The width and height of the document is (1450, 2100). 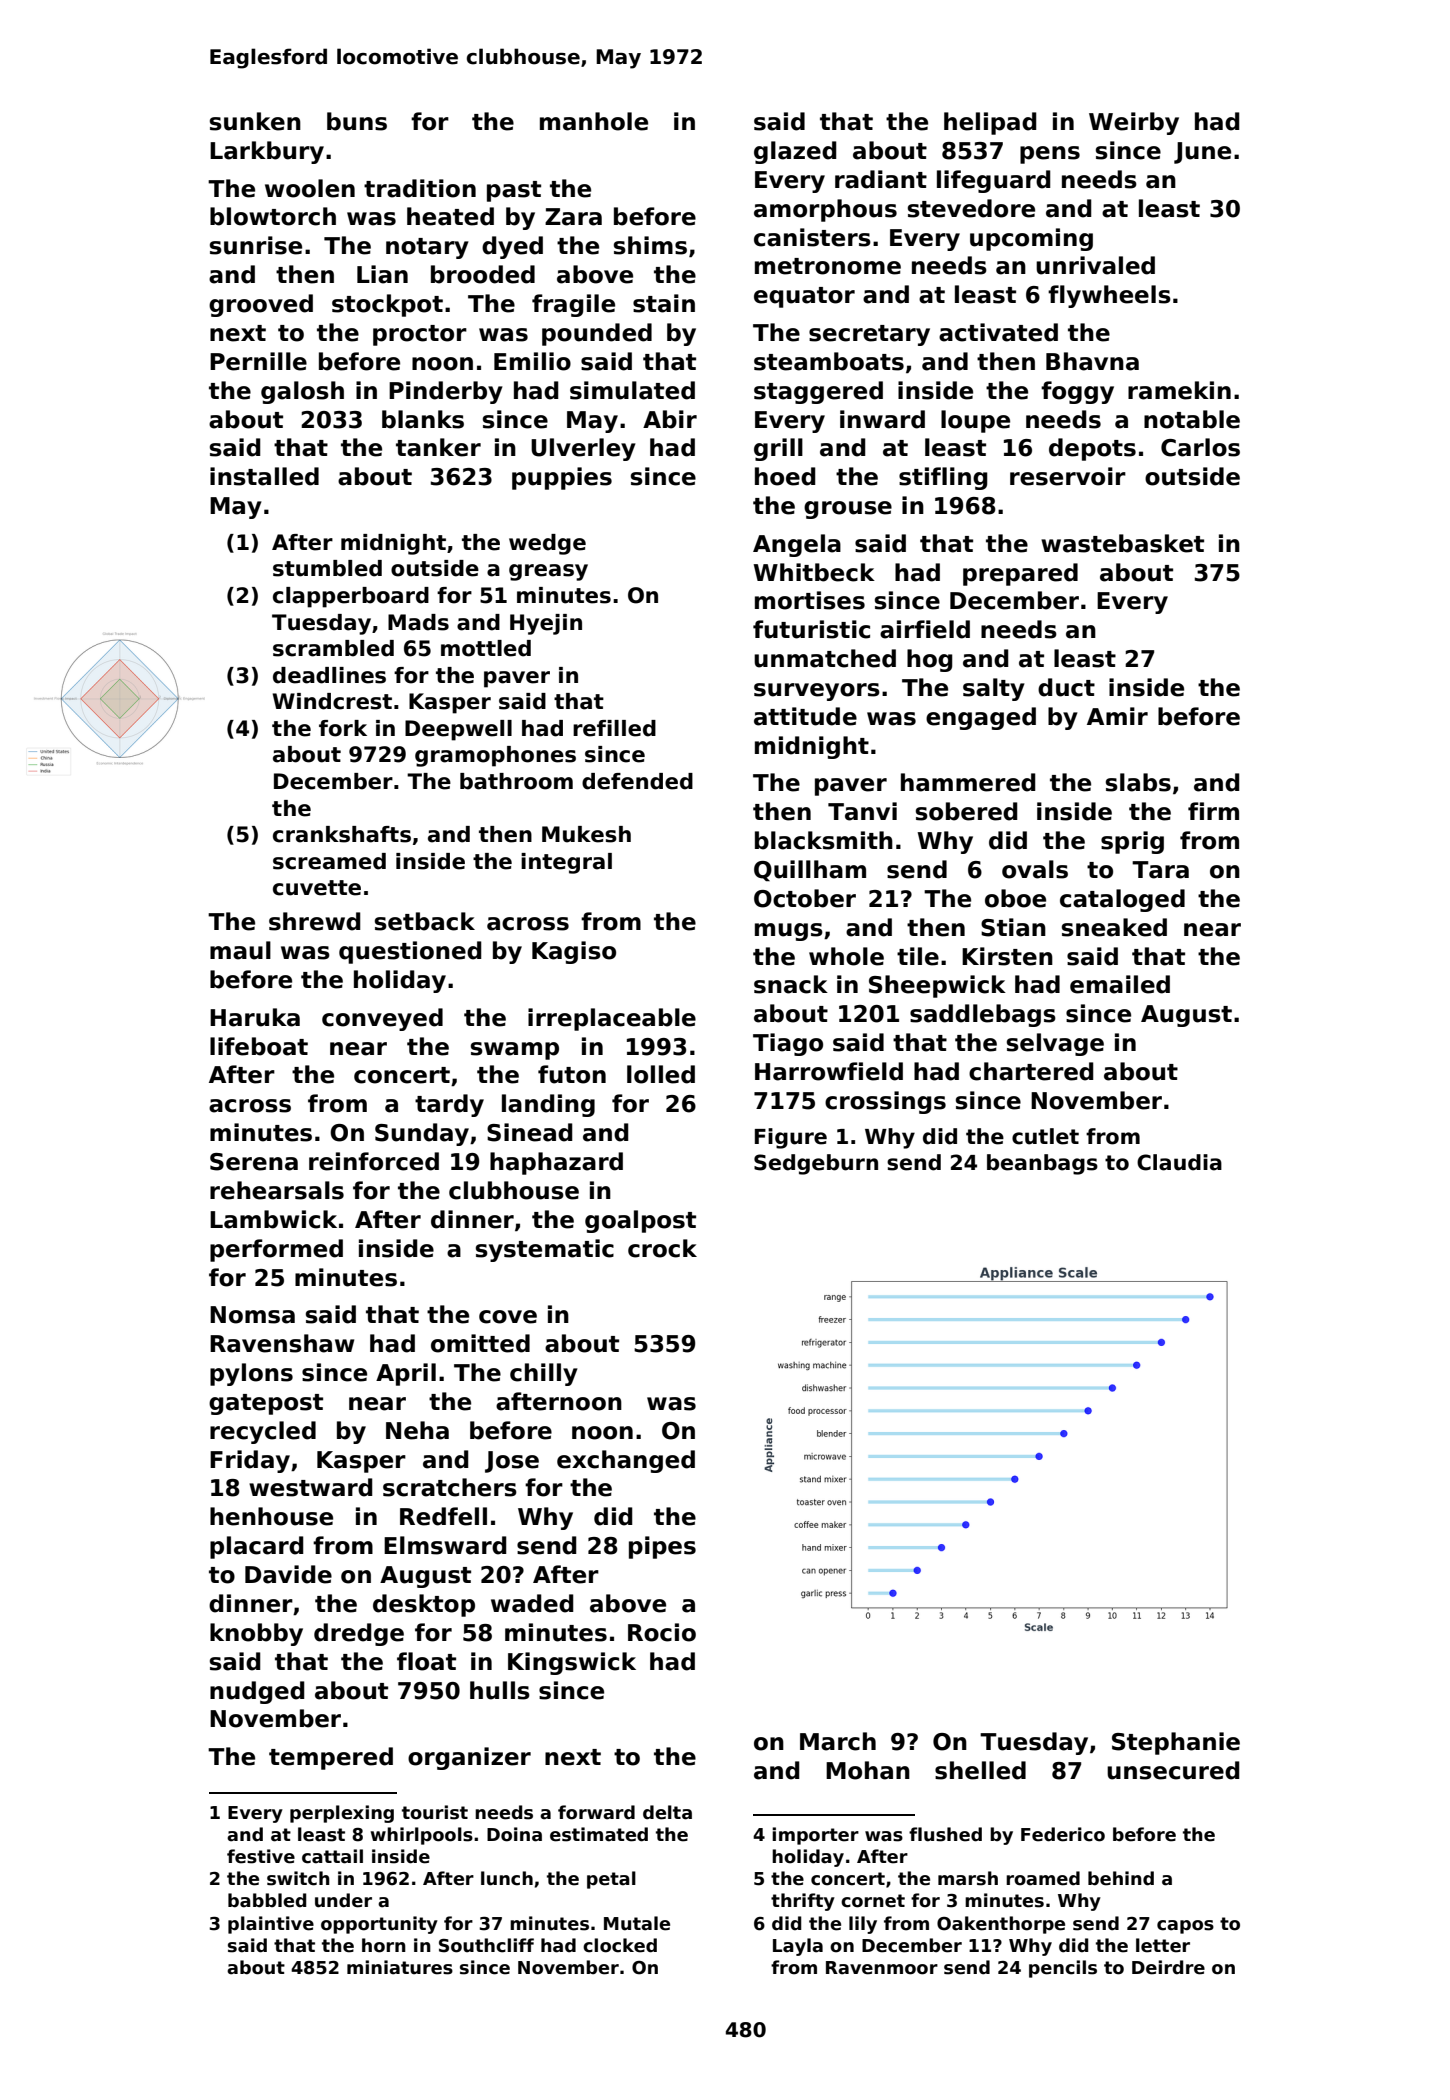 I want to click on Claudia, so click(x=1179, y=1162).
